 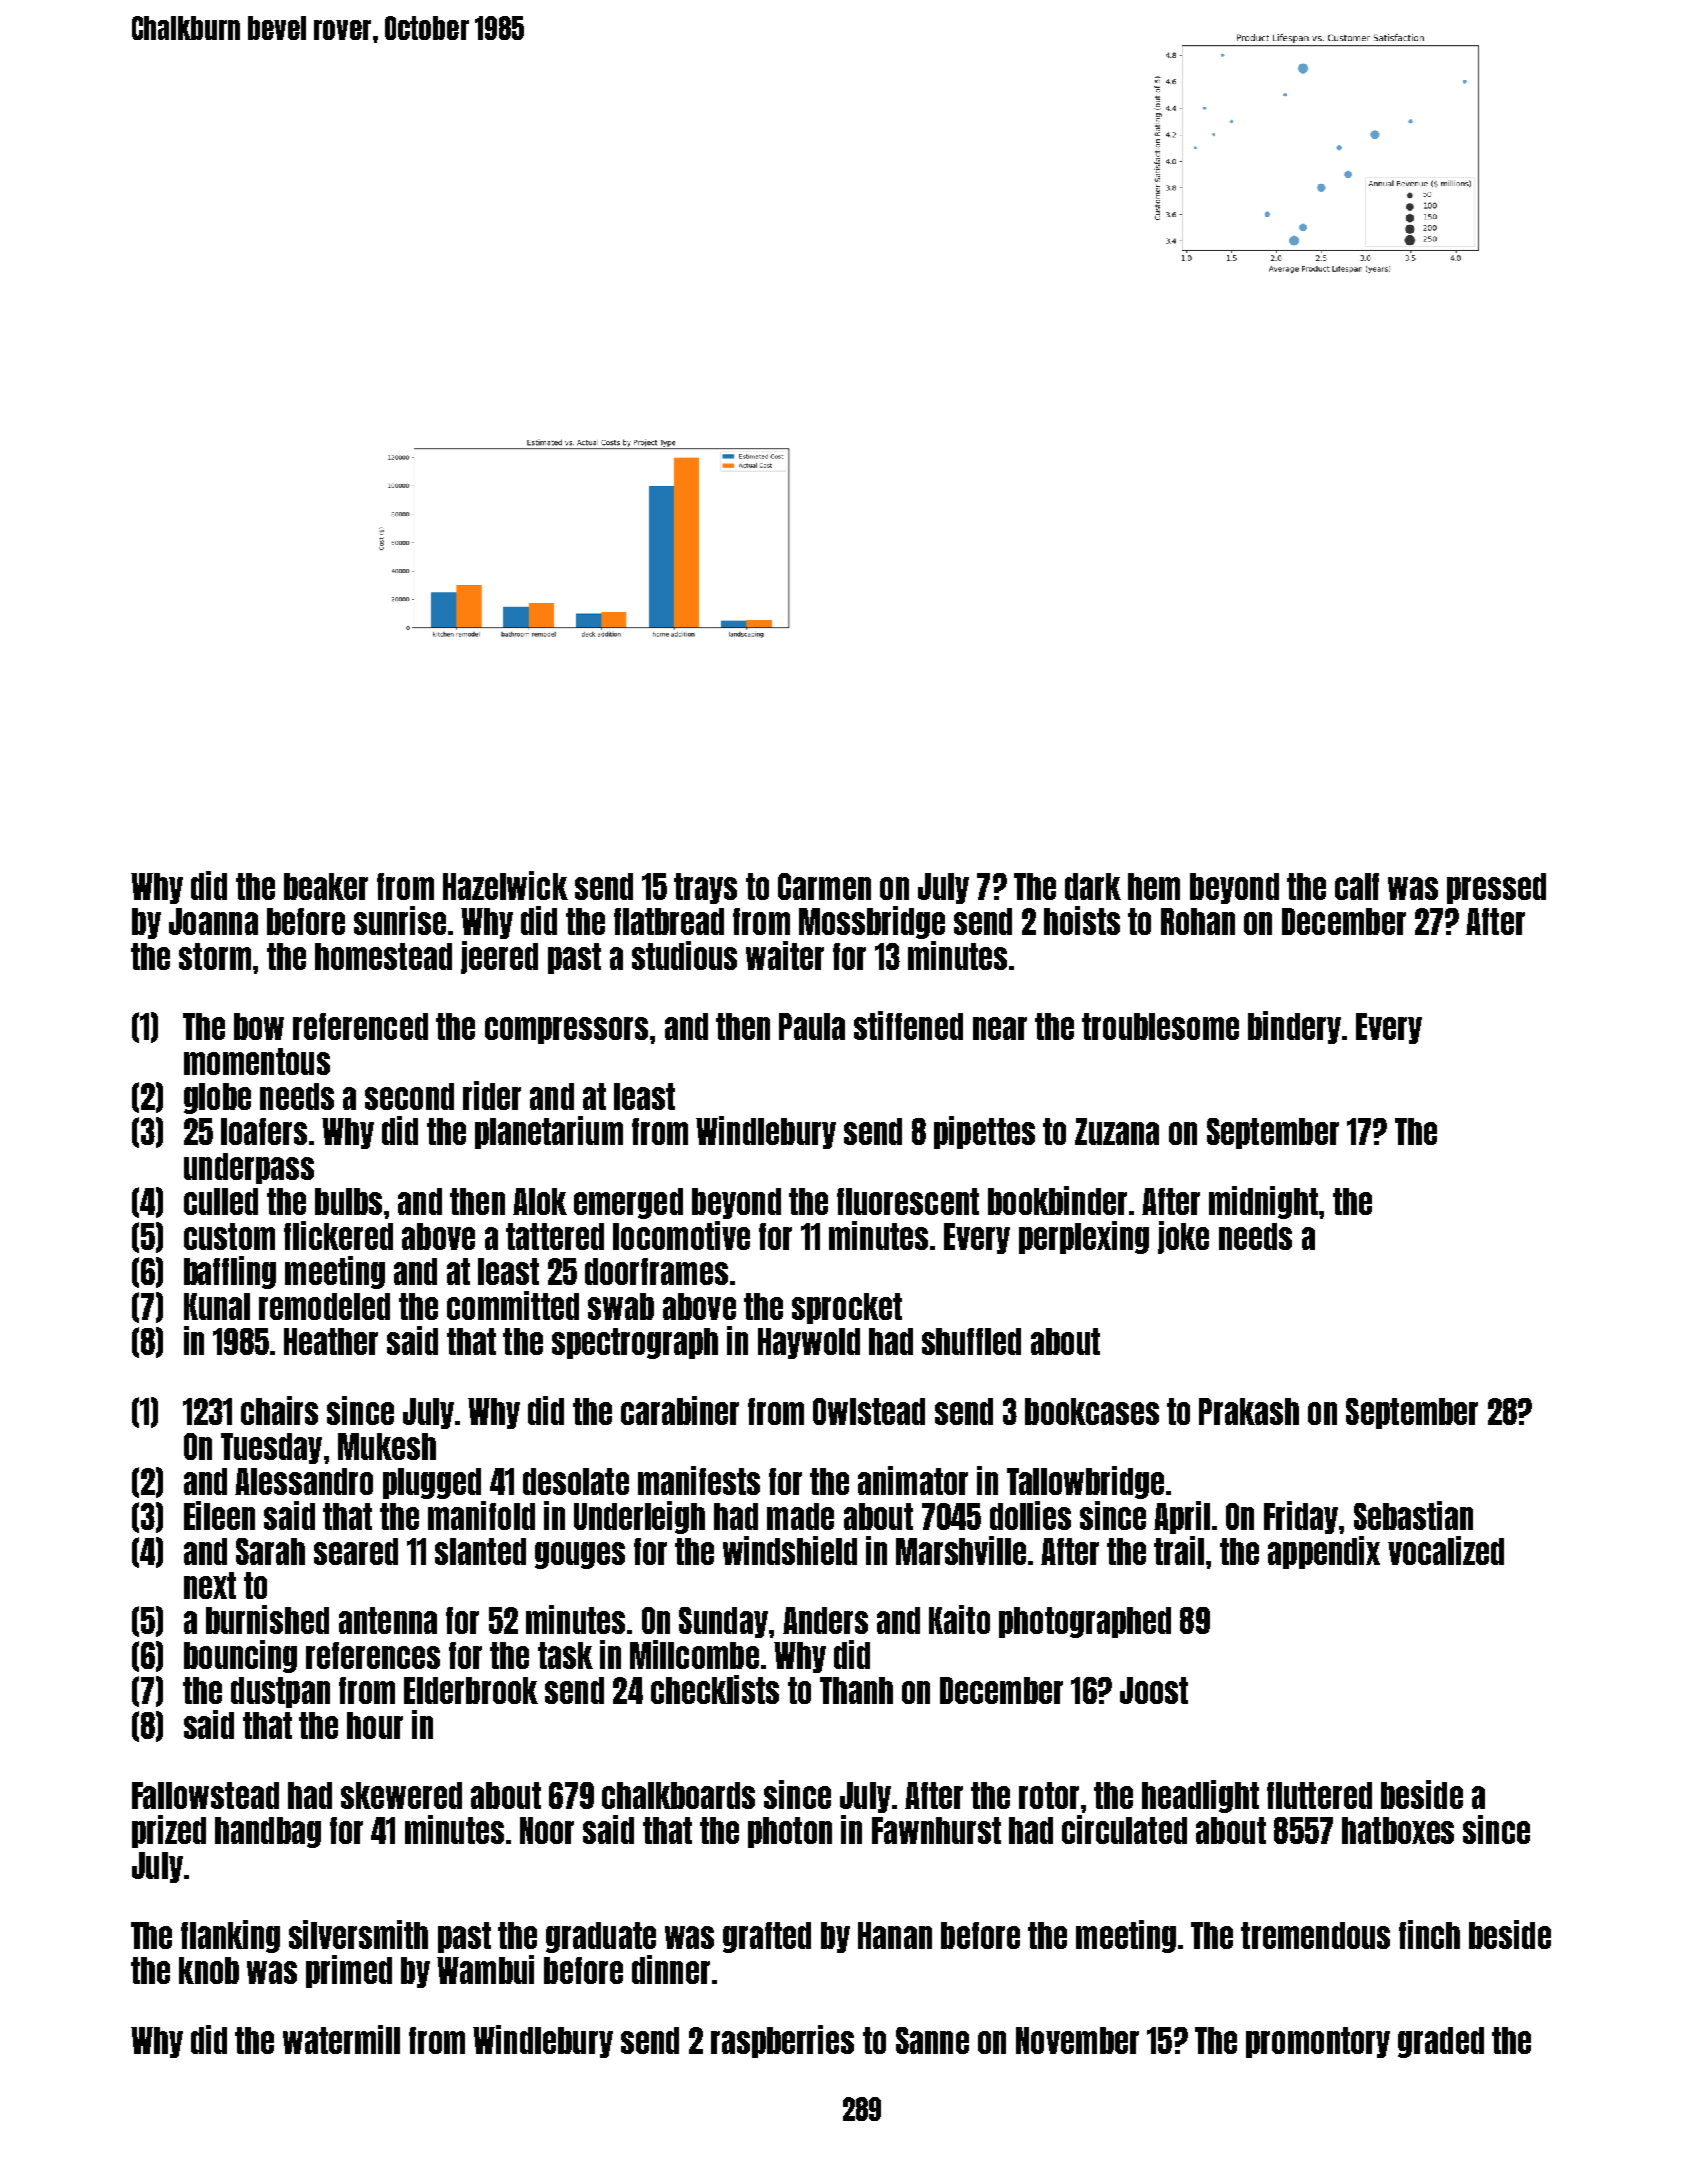 What do you see at coordinates (358, 1934) in the screenshot?
I see `silversmith` at bounding box center [358, 1934].
